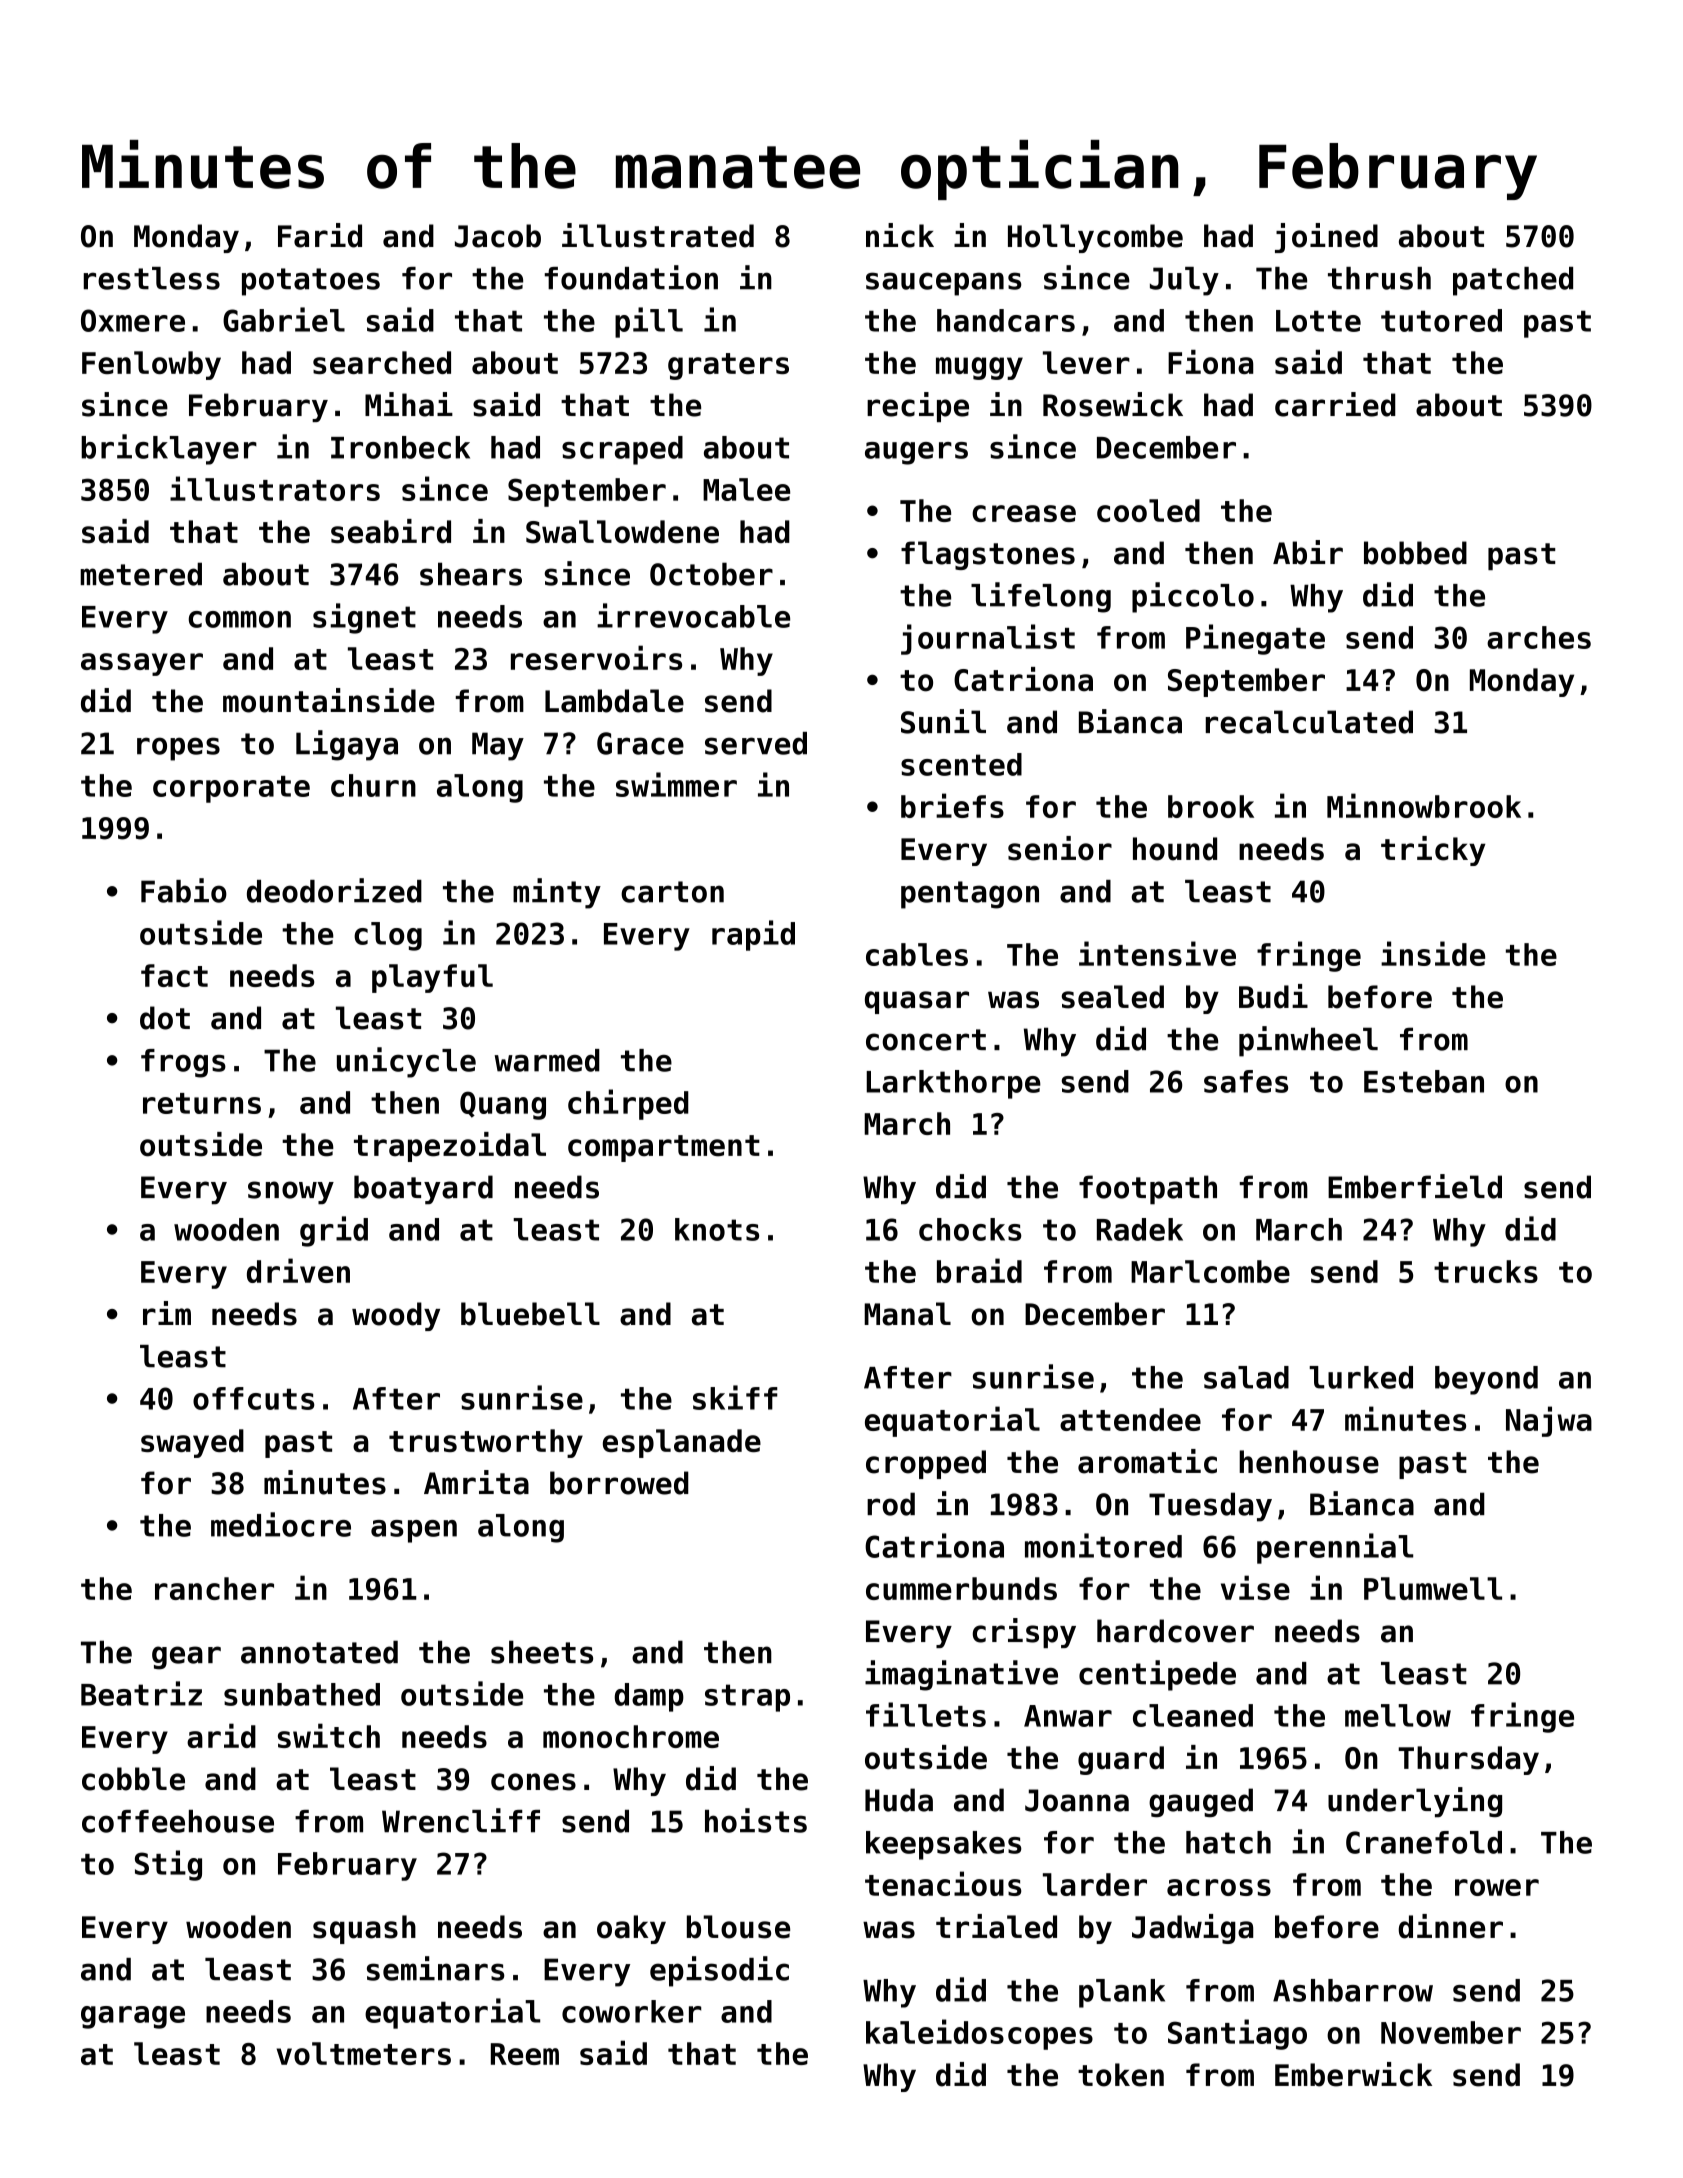  Describe the element at coordinates (133, 2017) in the image. I see `garage` at that location.
